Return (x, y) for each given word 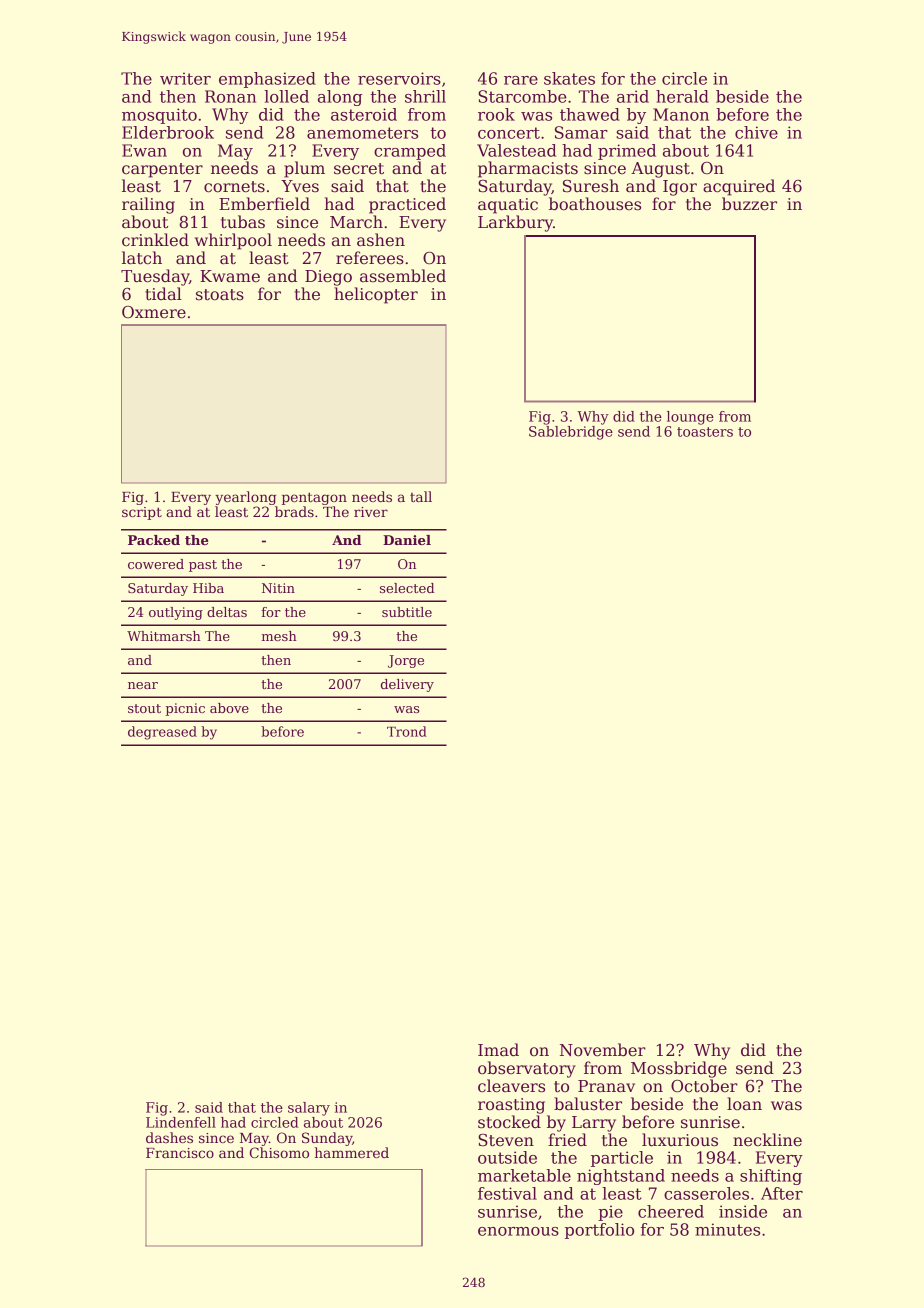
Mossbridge (679, 1069)
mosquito (159, 116)
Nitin (278, 588)
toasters (705, 432)
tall (421, 496)
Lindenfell (181, 1122)
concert (509, 133)
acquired (739, 187)
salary (309, 1109)
